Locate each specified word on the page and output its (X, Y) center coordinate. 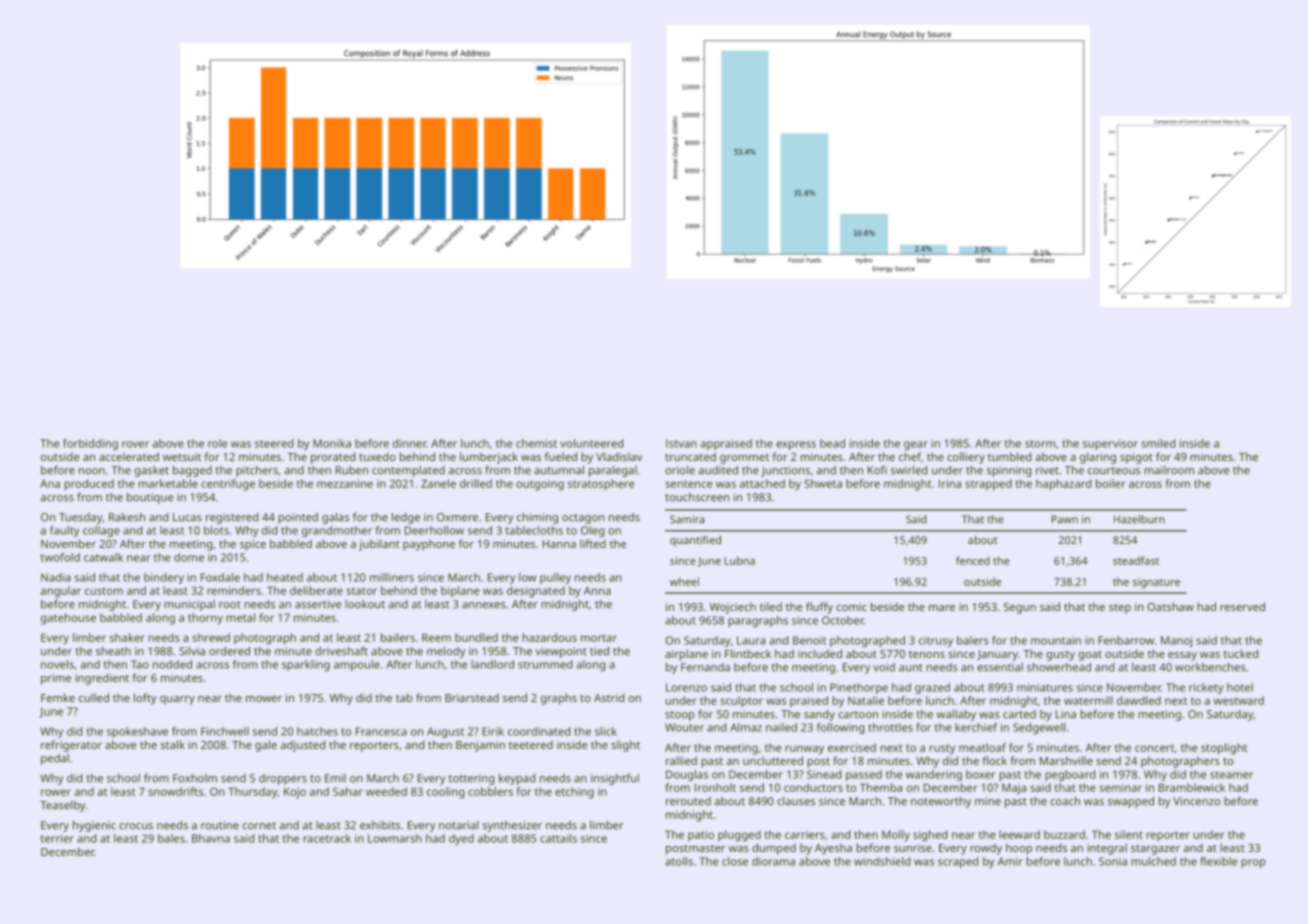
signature (1156, 583)
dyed (461, 839)
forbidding (90, 444)
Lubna (740, 560)
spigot (1136, 458)
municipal (189, 605)
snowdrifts (175, 791)
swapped (1131, 802)
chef (910, 456)
